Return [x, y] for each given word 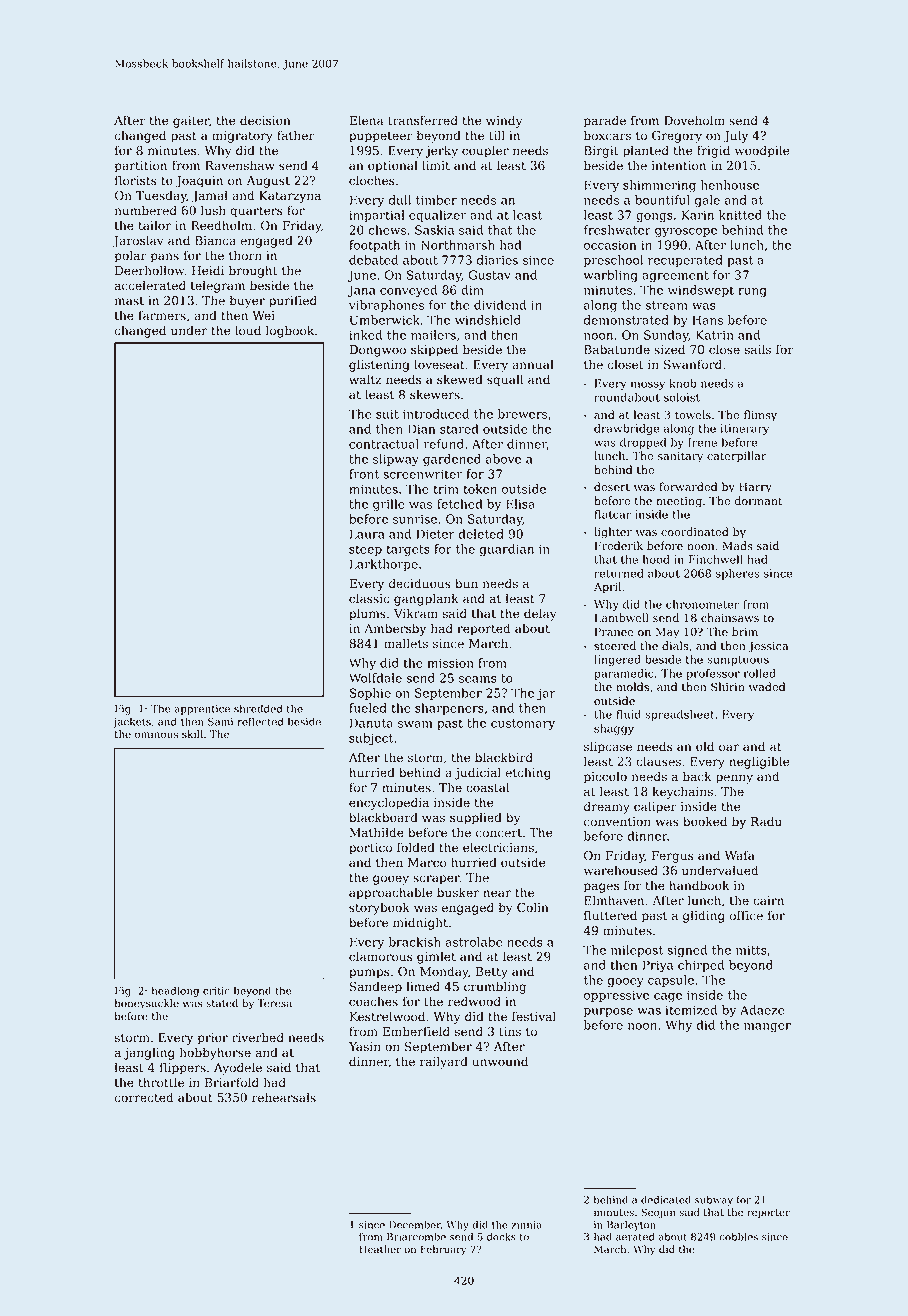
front [364, 474]
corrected [143, 1097]
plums [367, 614]
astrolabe [474, 942]
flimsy [760, 416]
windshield [488, 320]
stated [222, 1003]
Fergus [673, 857]
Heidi [208, 270]
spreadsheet [680, 715]
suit [387, 414]
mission [450, 663]
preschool [613, 261]
